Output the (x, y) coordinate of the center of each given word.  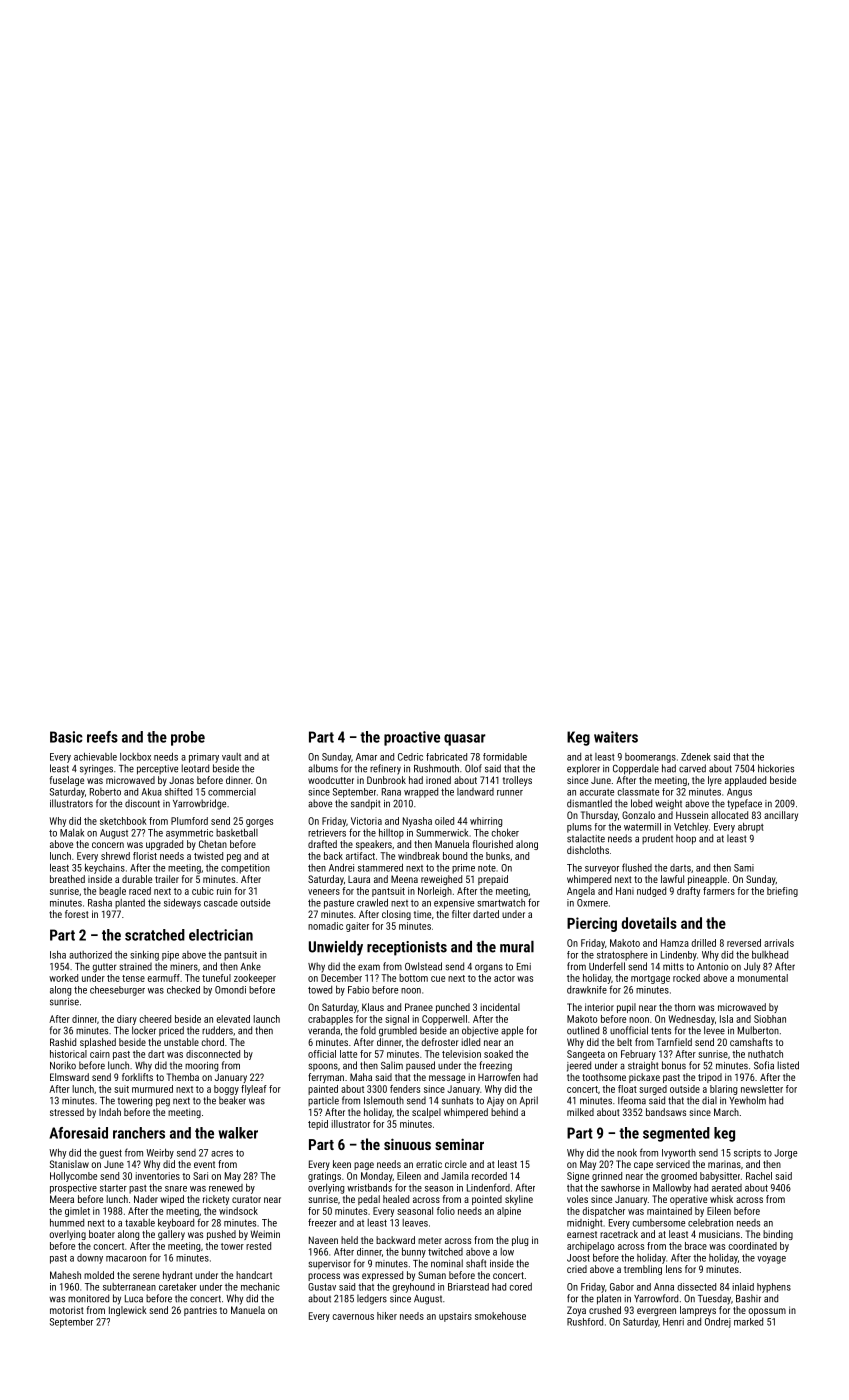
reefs (102, 737)
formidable (505, 757)
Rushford (585, 1322)
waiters (616, 737)
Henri (673, 1322)
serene (146, 1276)
